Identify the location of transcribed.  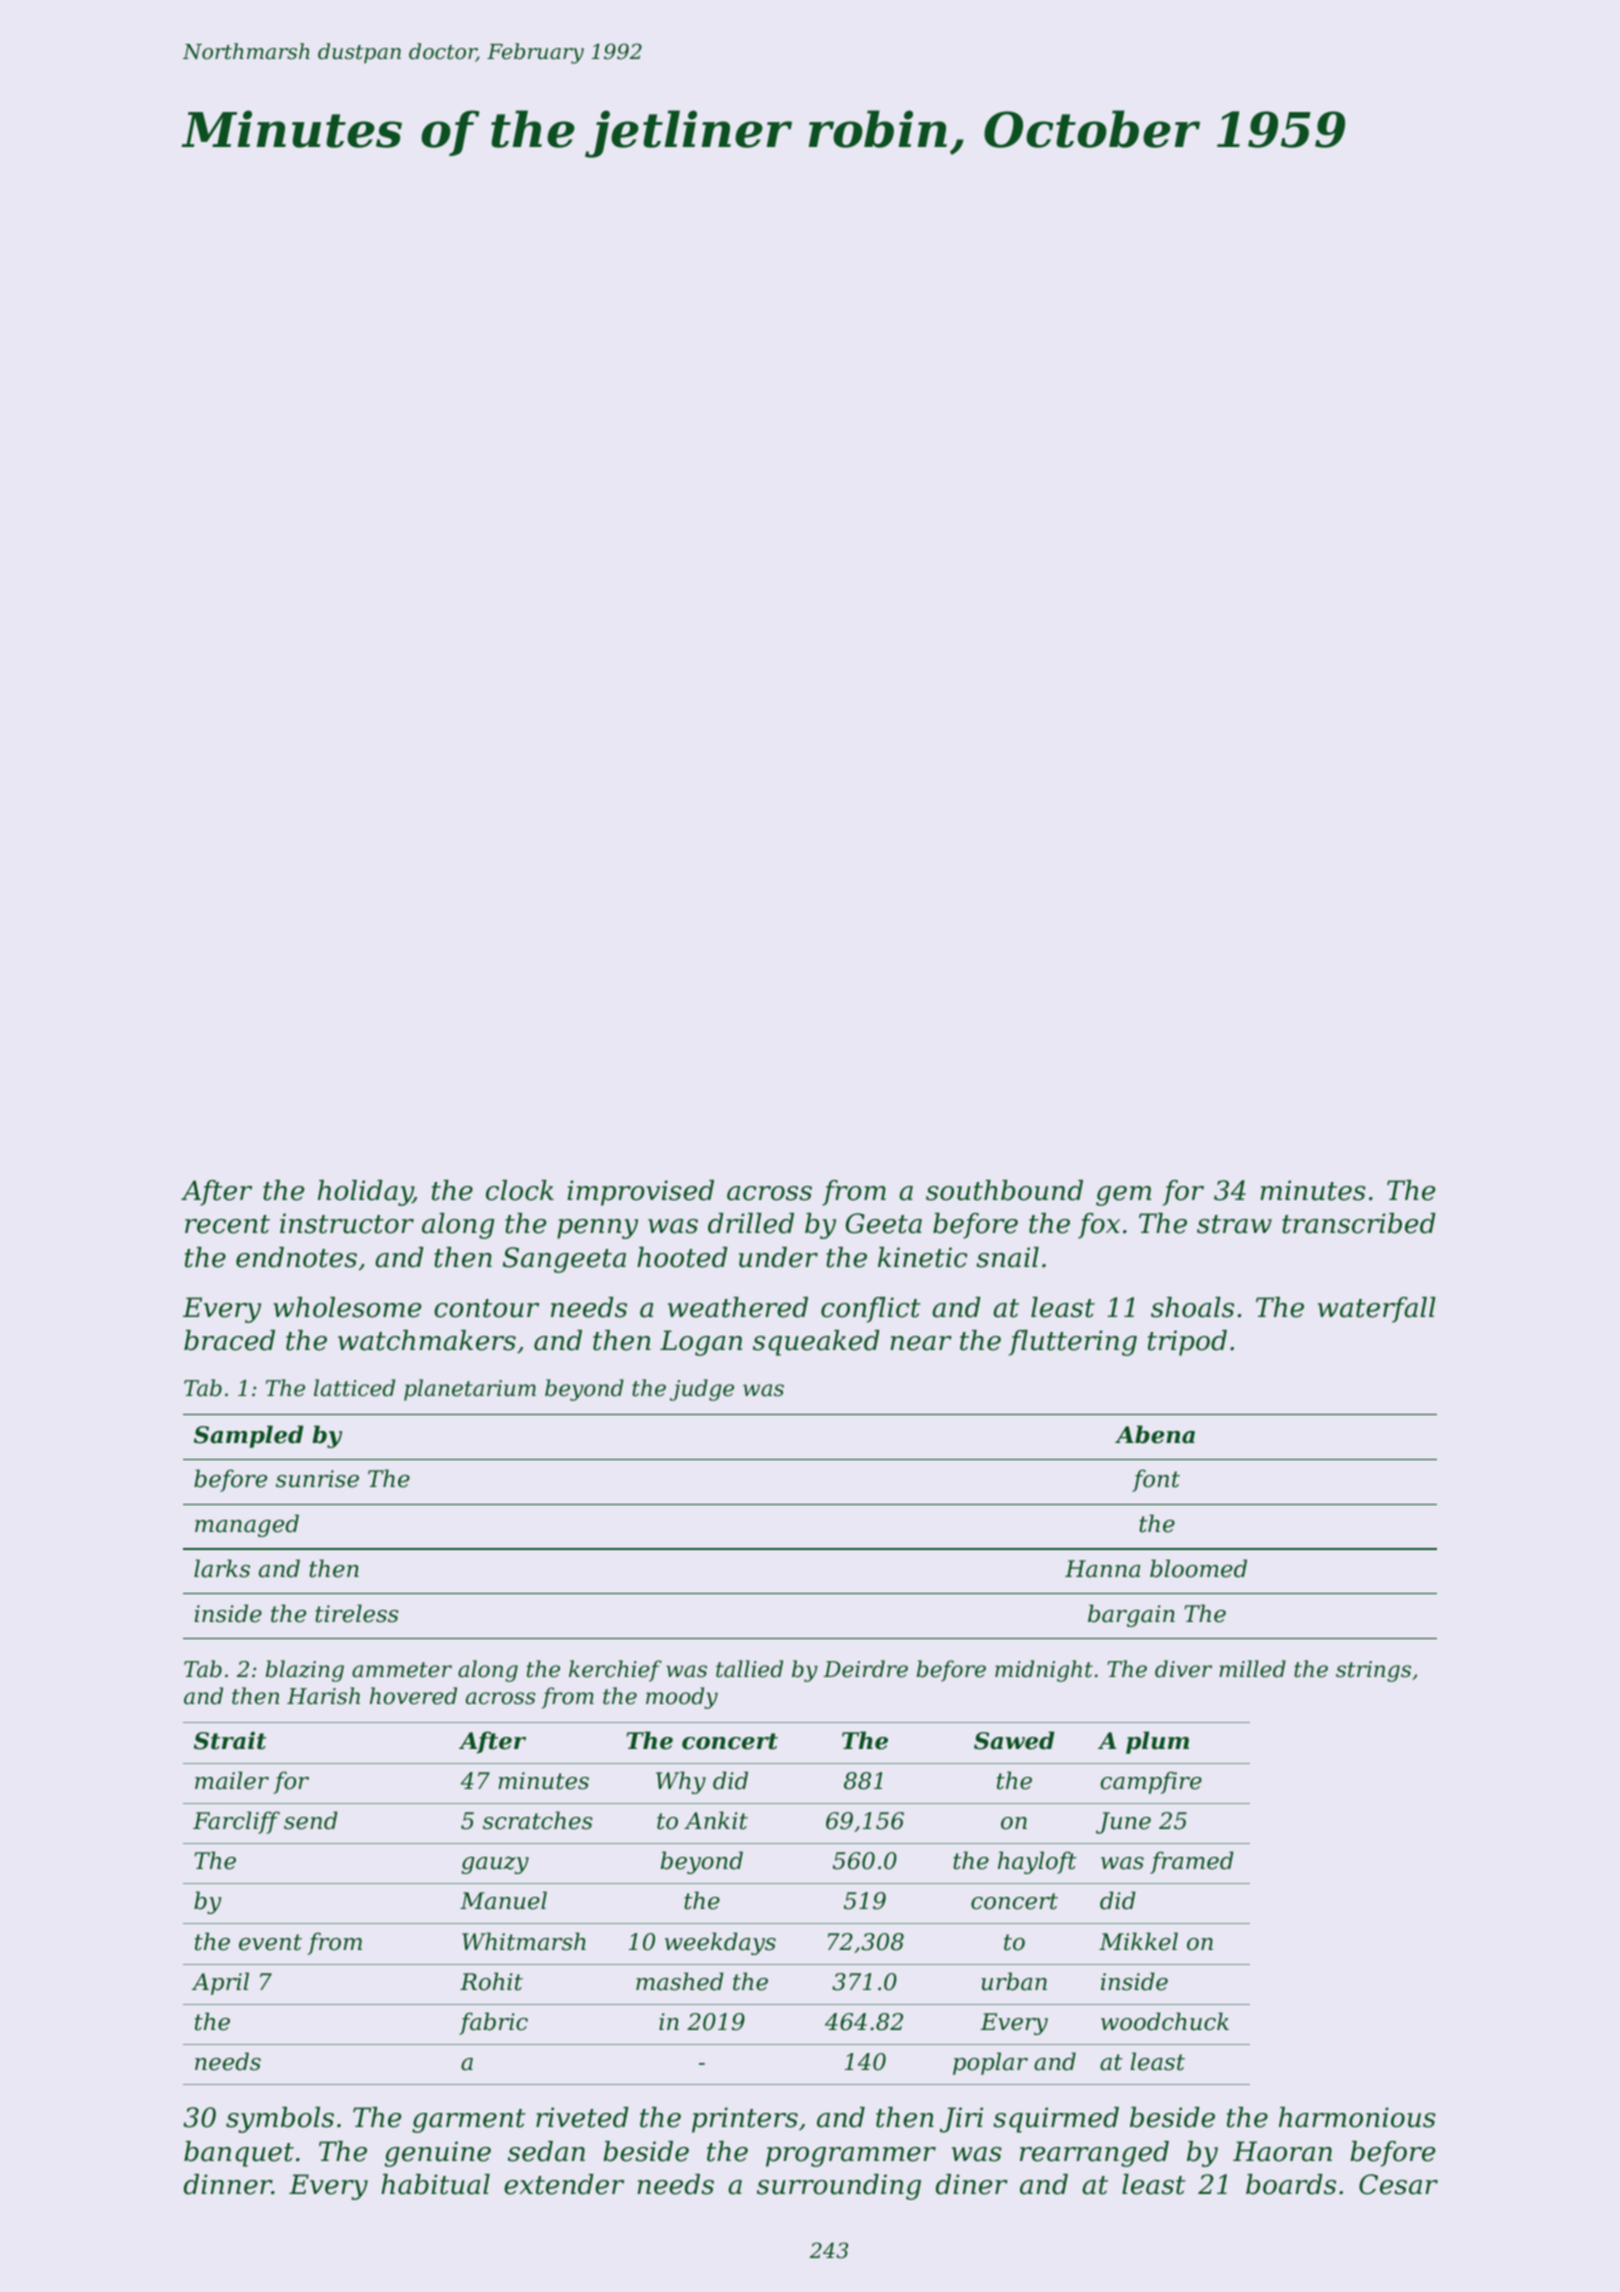
(1359, 1223).
